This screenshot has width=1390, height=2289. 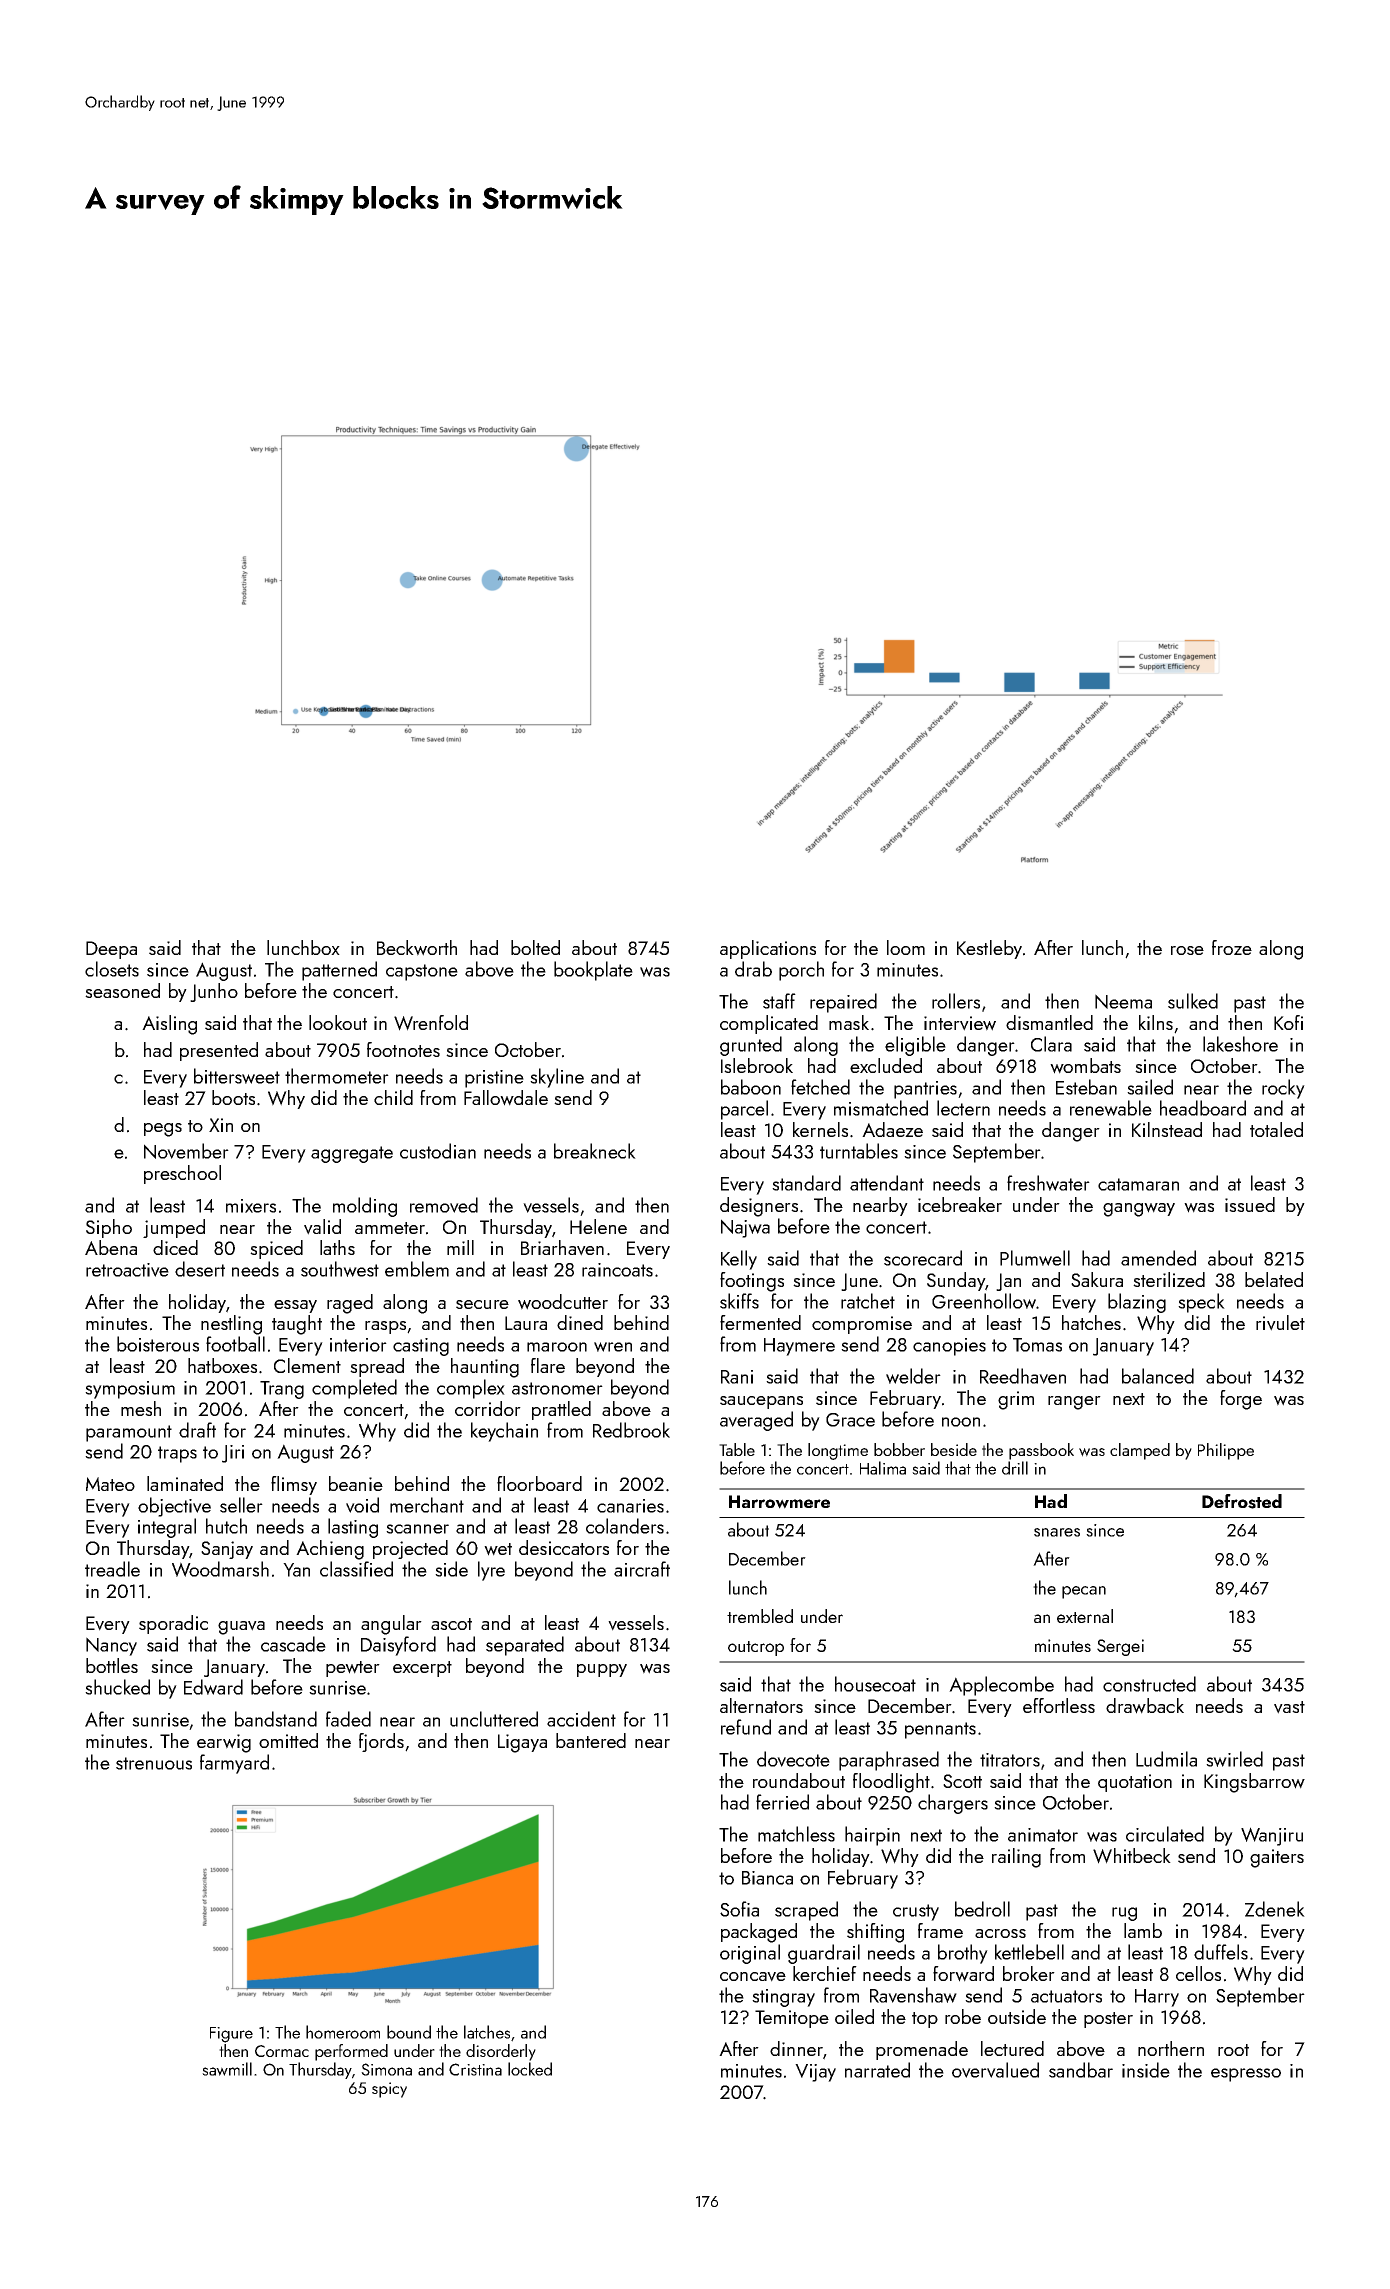 What do you see at coordinates (234, 1764) in the screenshot?
I see `farmyard` at bounding box center [234, 1764].
